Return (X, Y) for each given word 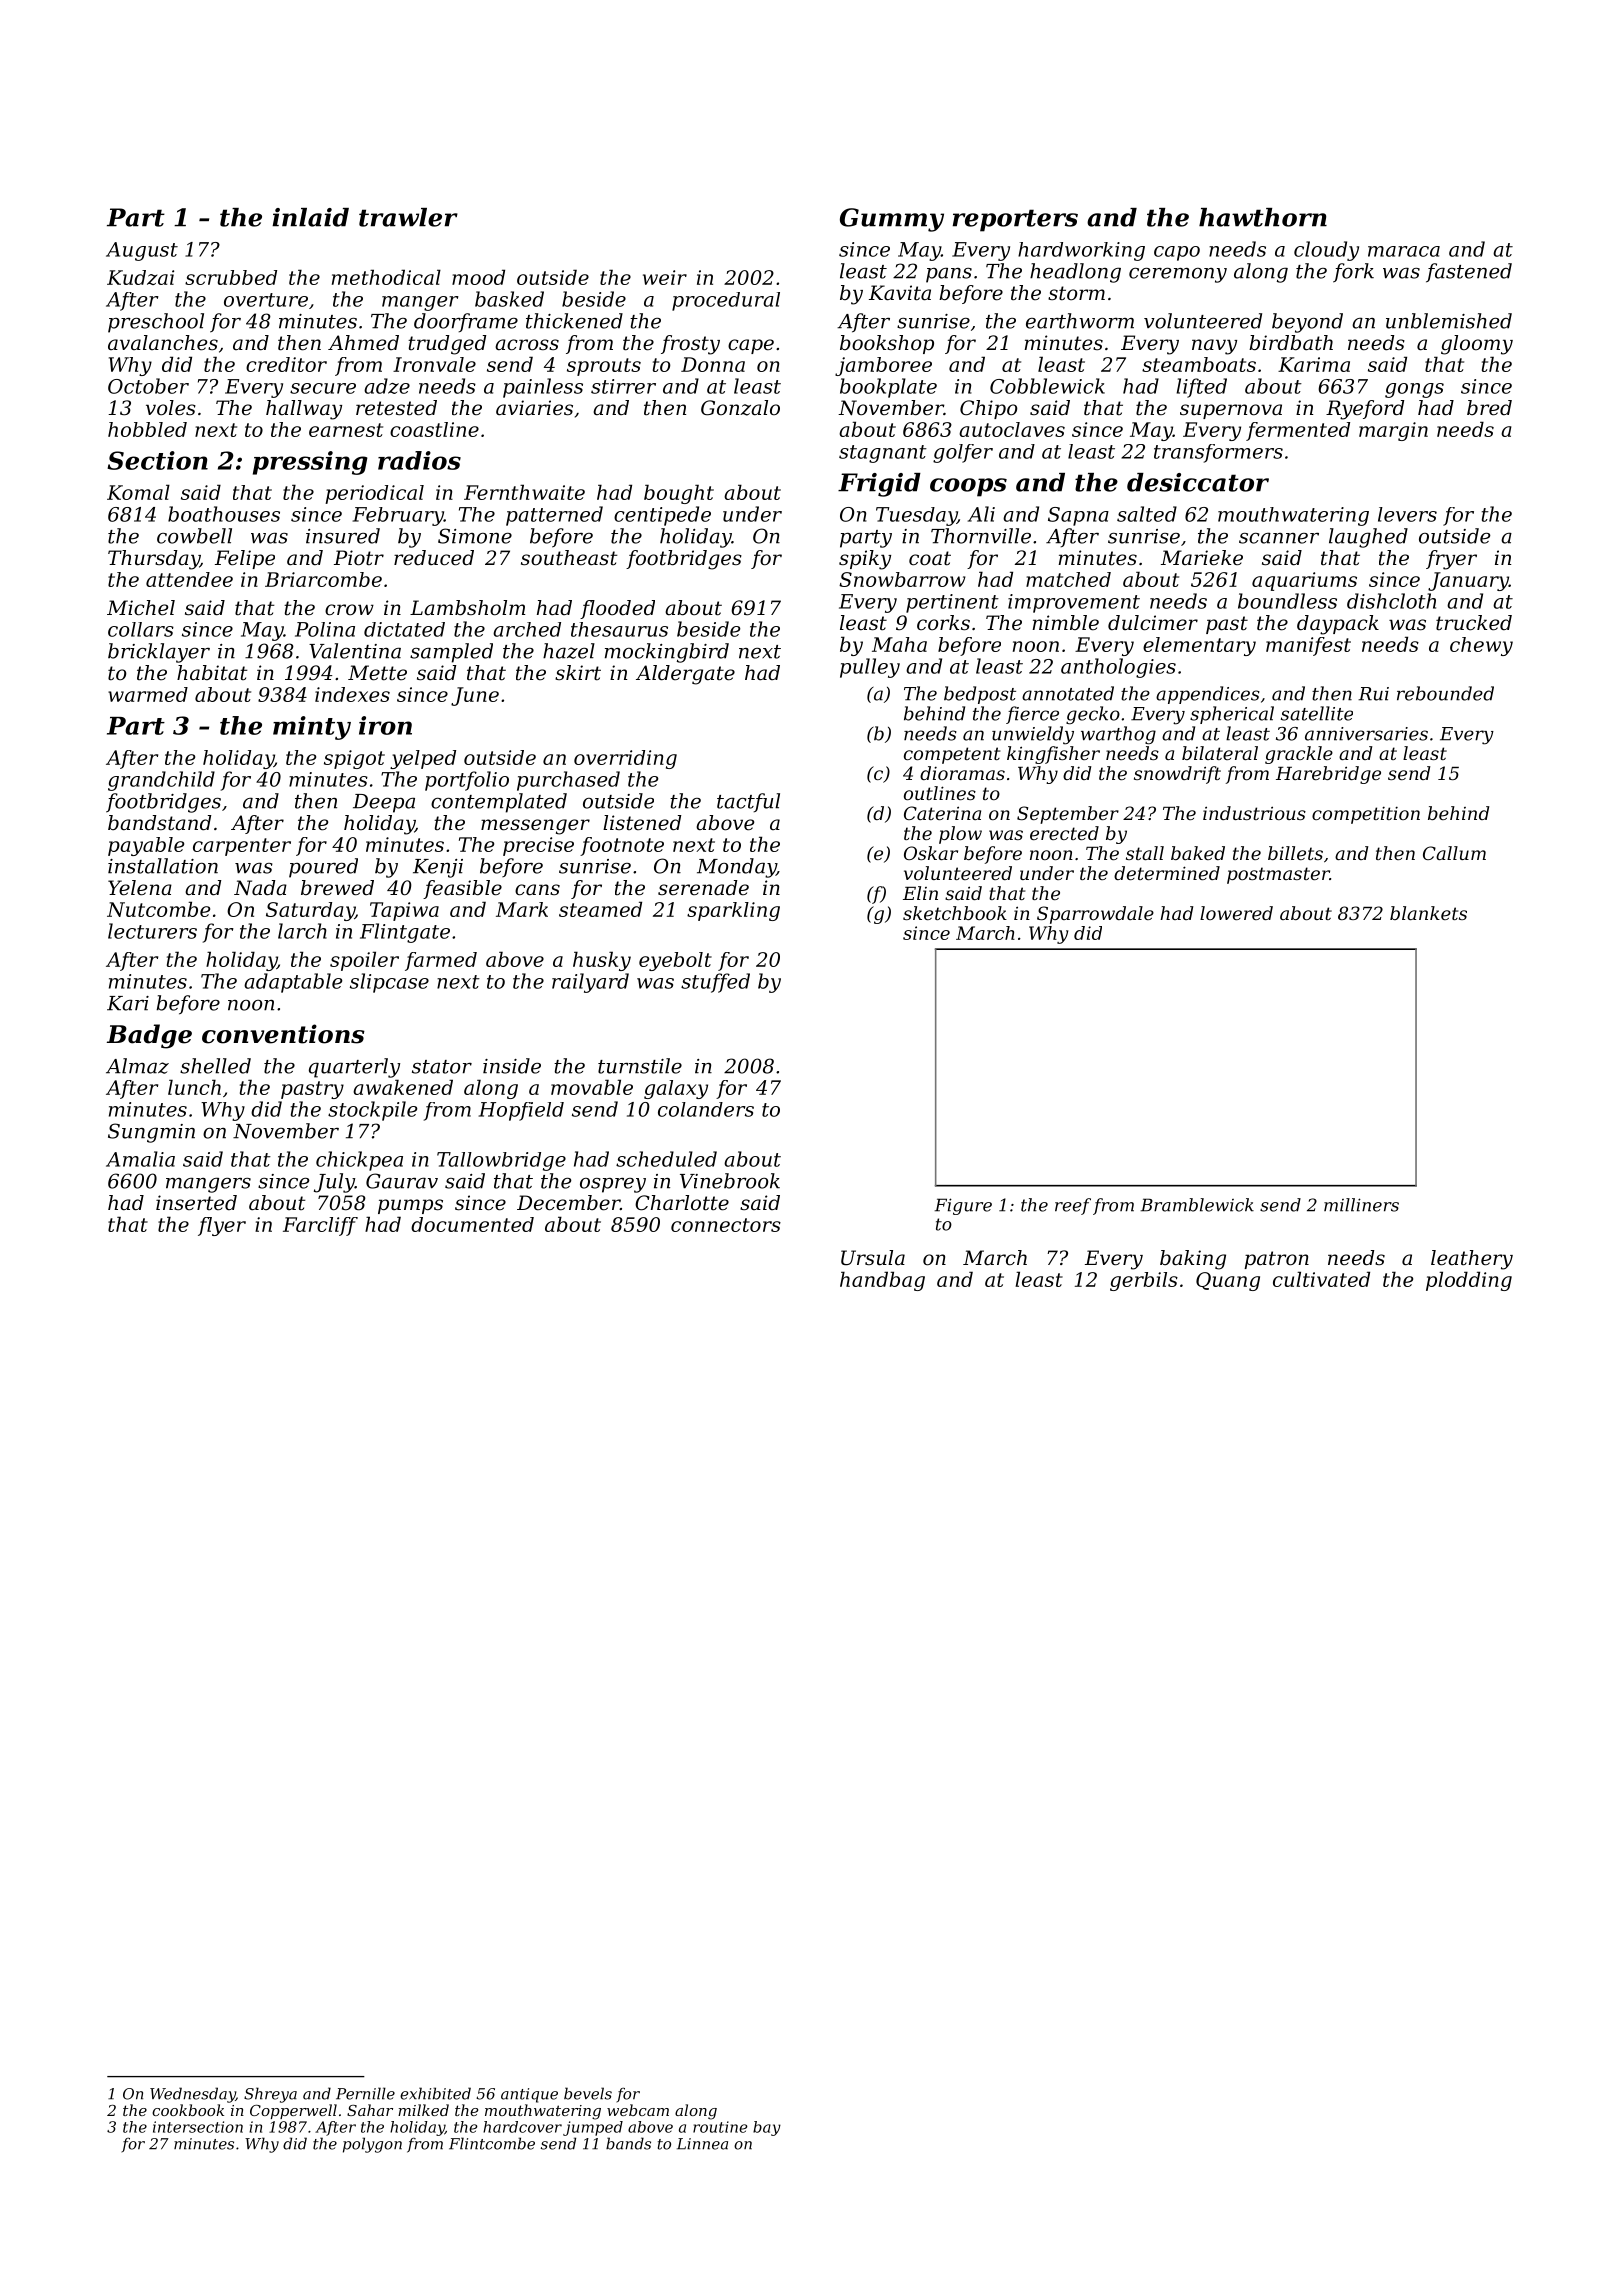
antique (529, 2095)
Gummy (892, 220)
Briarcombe (323, 579)
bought (679, 494)
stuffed (715, 983)
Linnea (702, 2144)
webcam (638, 2110)
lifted (1202, 388)
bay (767, 2128)
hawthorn (1263, 217)
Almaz (137, 1066)
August (142, 251)
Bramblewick (1197, 1205)
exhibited (435, 2093)
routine (720, 2127)
